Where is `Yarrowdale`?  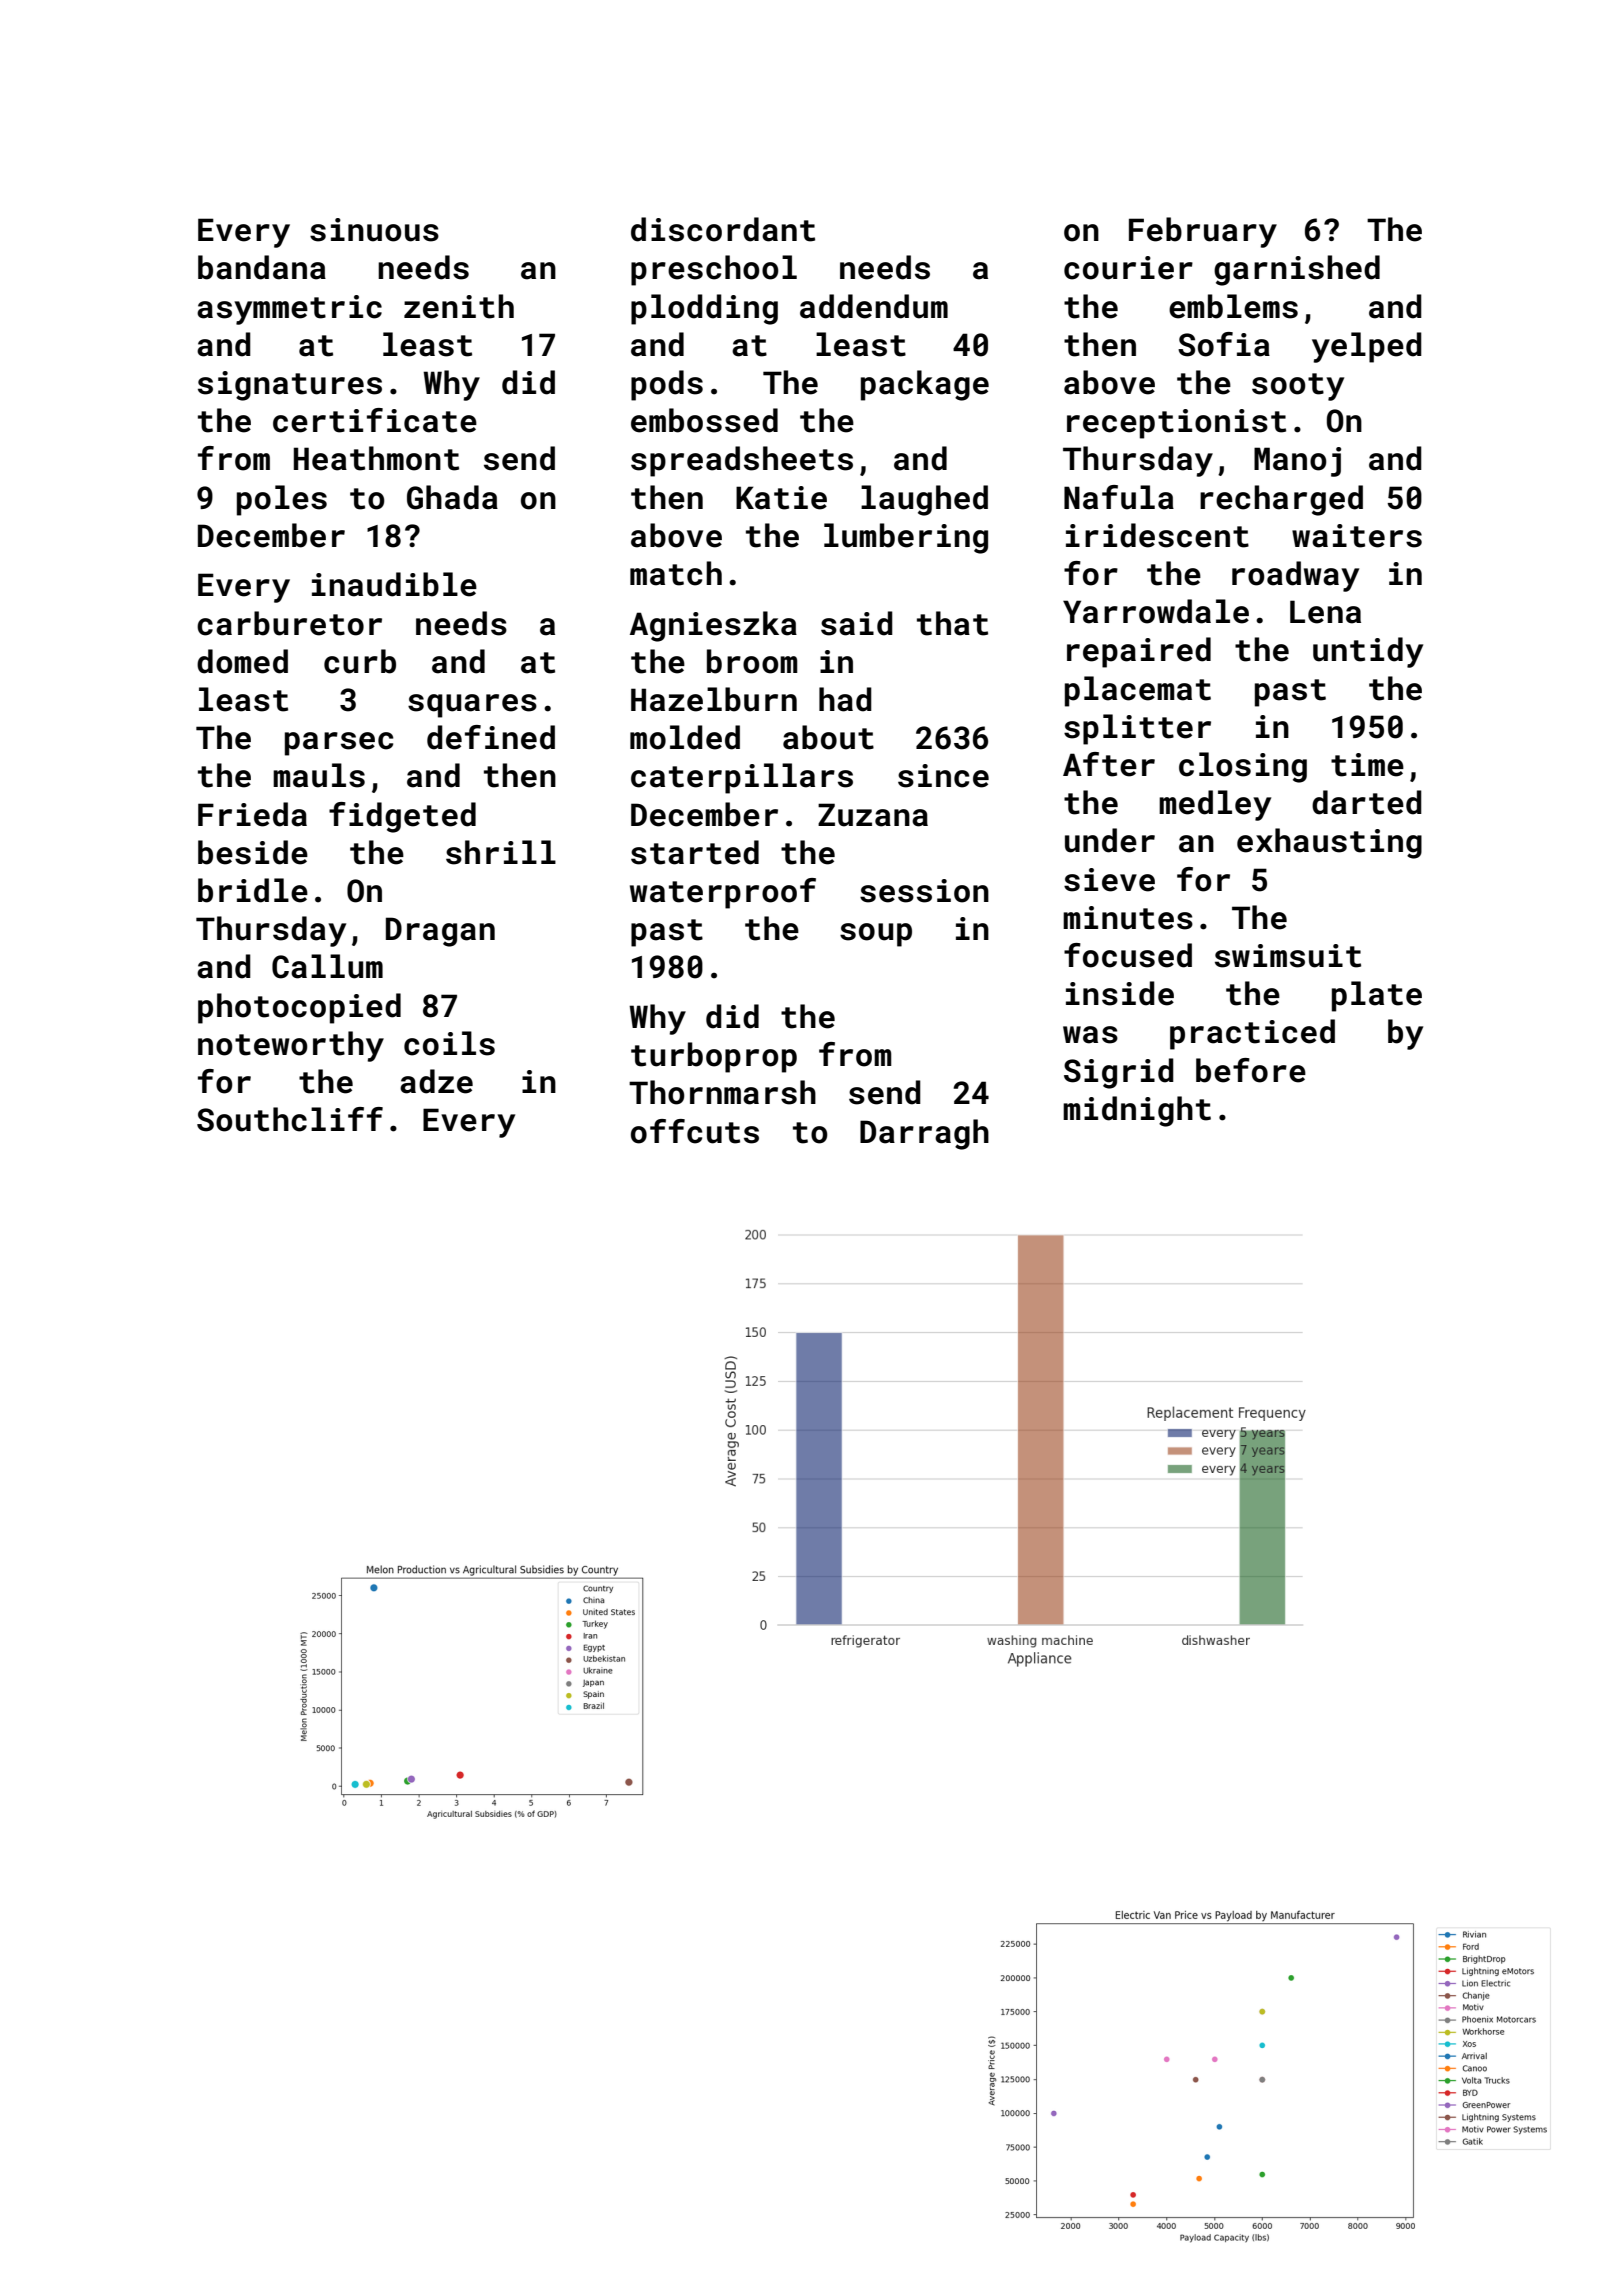
Yarrowdale is located at coordinates (1156, 611).
